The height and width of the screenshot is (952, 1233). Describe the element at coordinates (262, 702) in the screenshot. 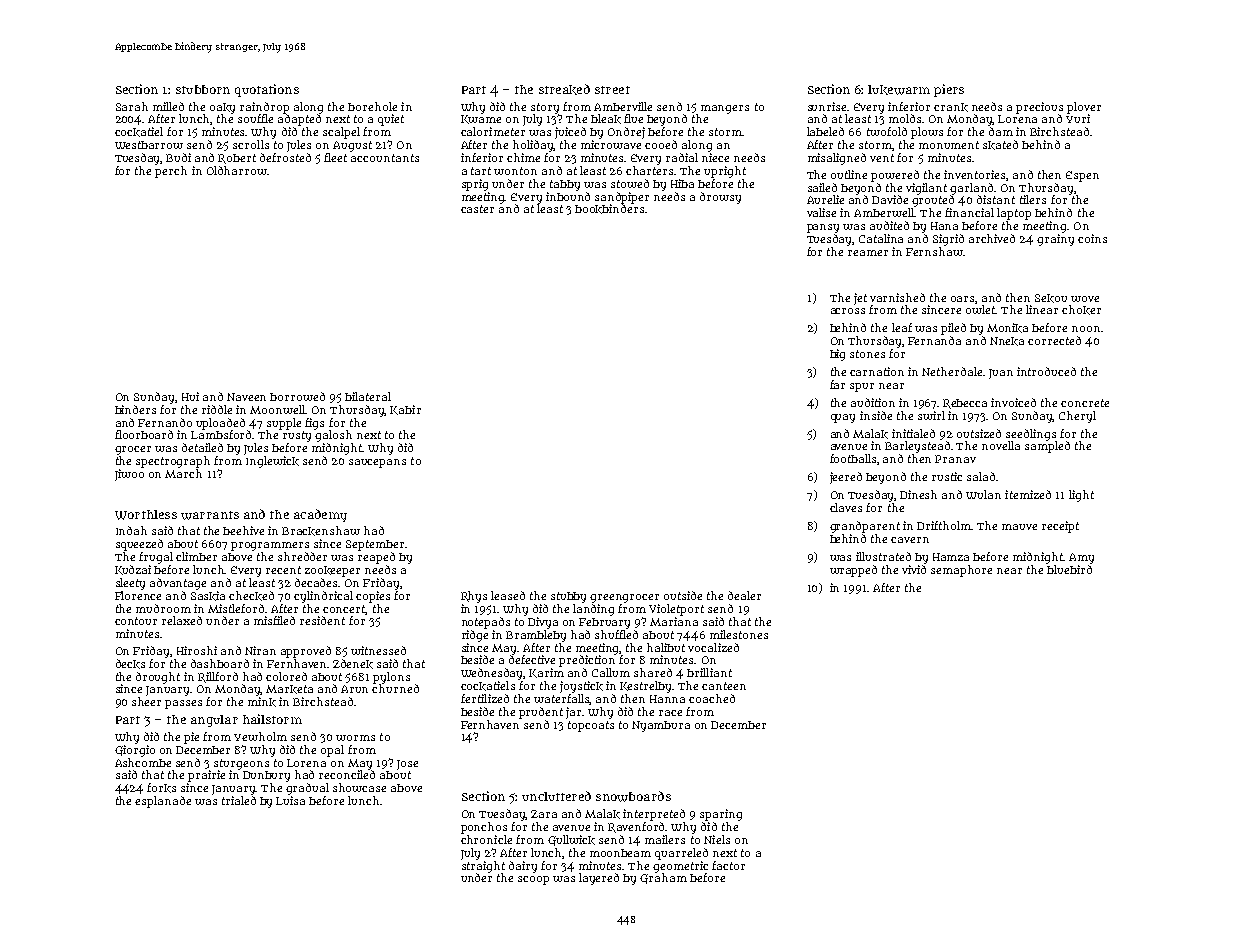

I see `mink` at that location.
